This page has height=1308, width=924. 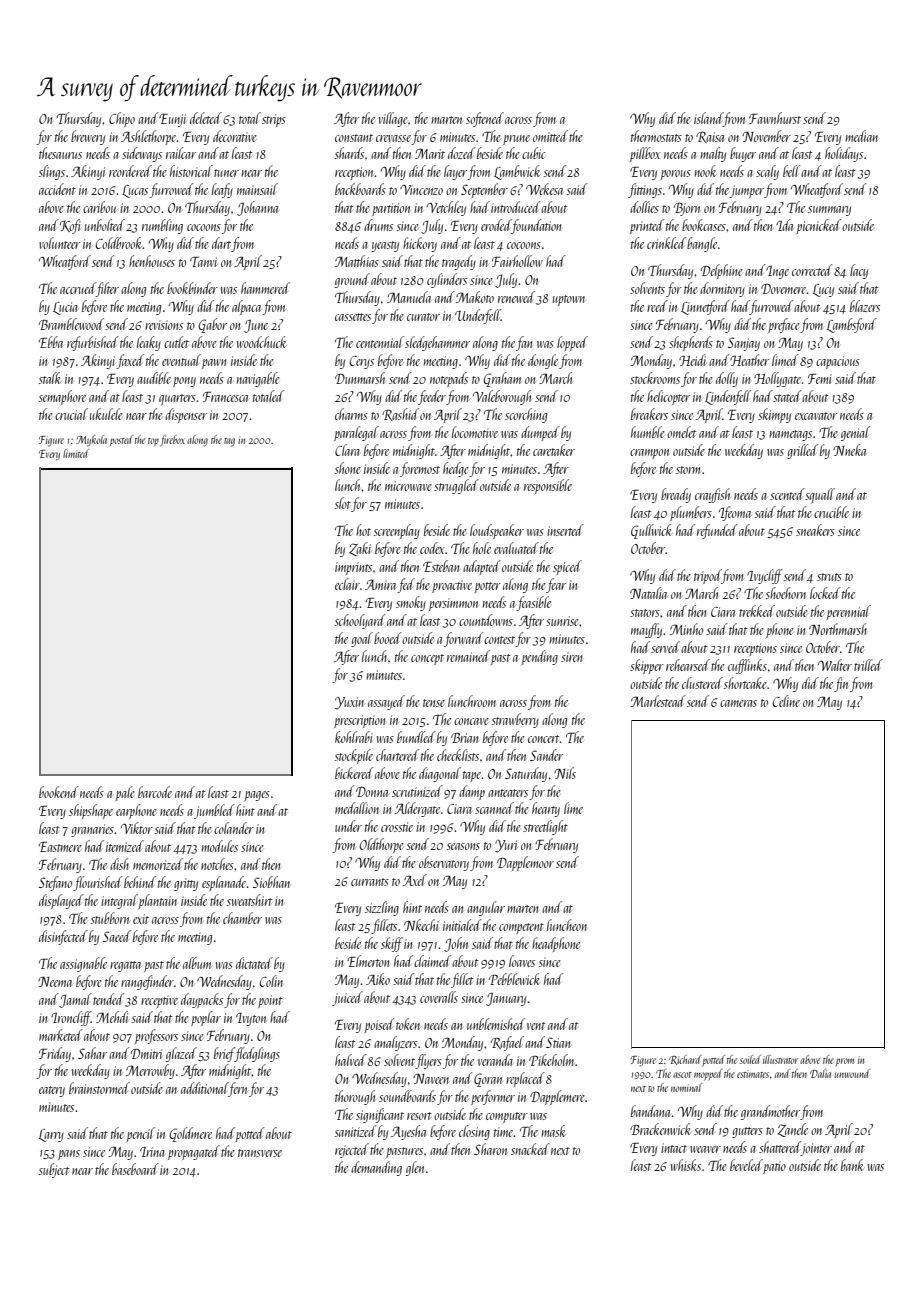 I want to click on pending, so click(x=539, y=657).
